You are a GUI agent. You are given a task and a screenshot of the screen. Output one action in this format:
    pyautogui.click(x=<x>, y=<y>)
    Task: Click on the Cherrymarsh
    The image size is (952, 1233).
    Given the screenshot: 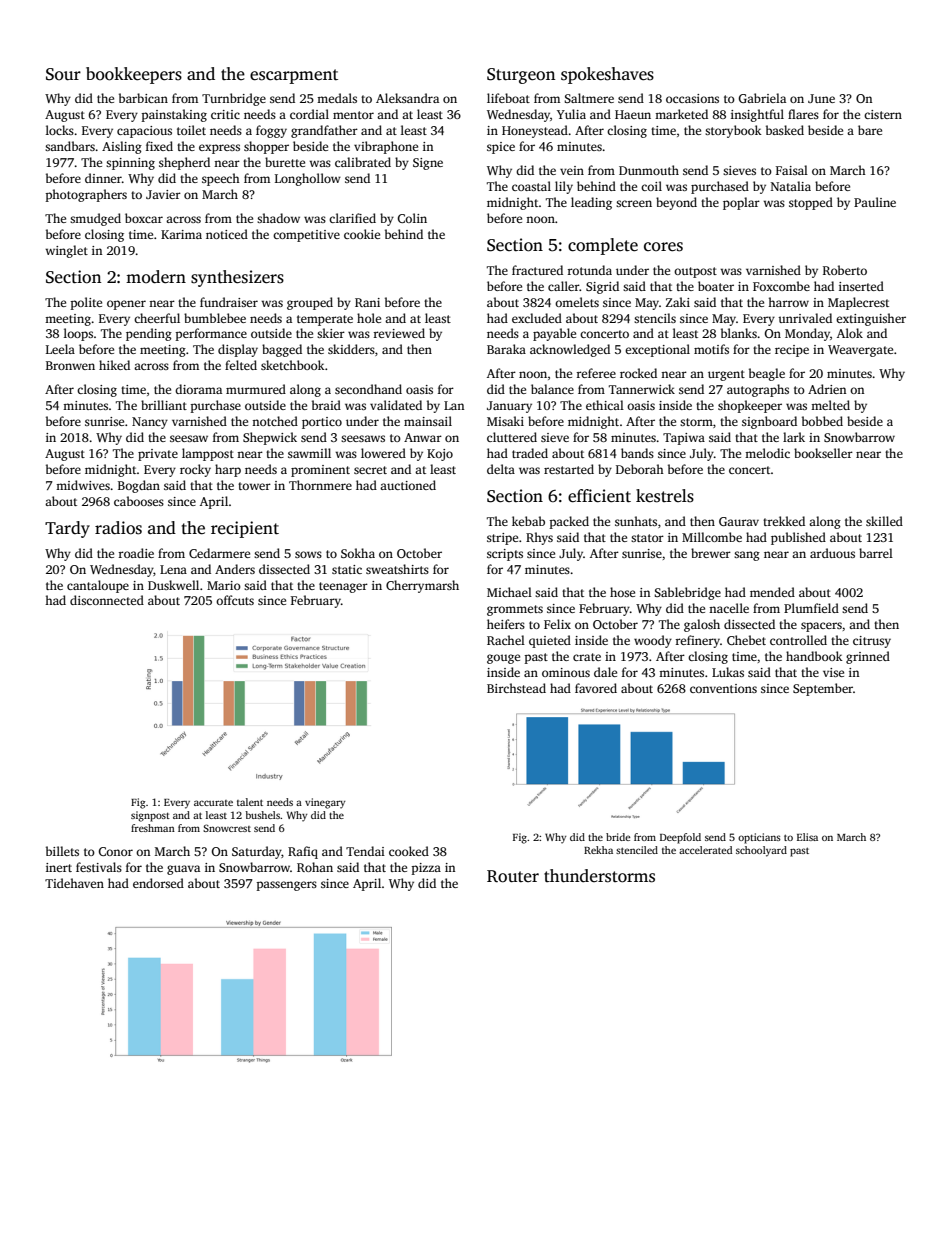 What is the action you would take?
    pyautogui.click(x=422, y=586)
